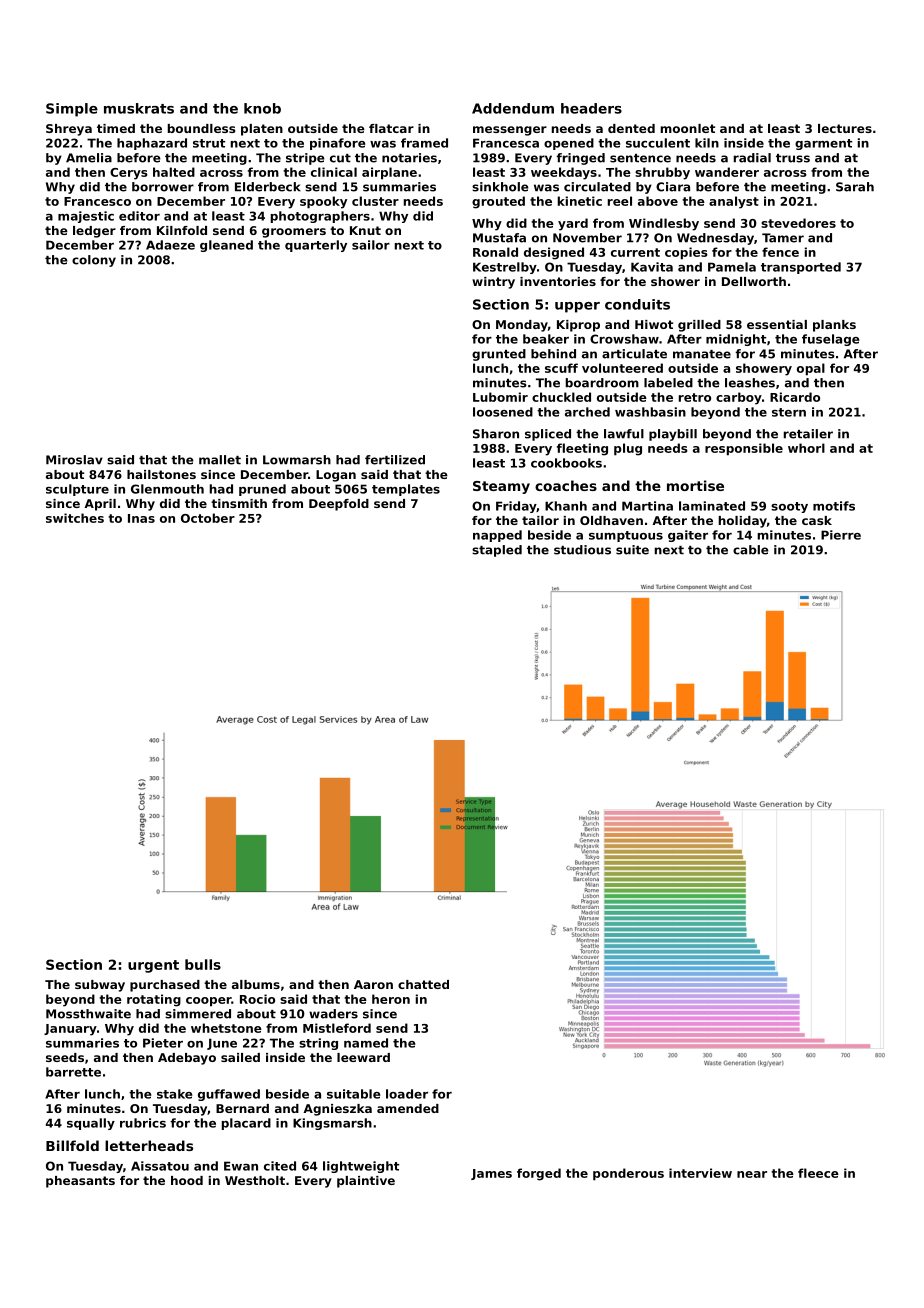 The width and height of the screenshot is (924, 1308). I want to click on near, so click(752, 1174).
